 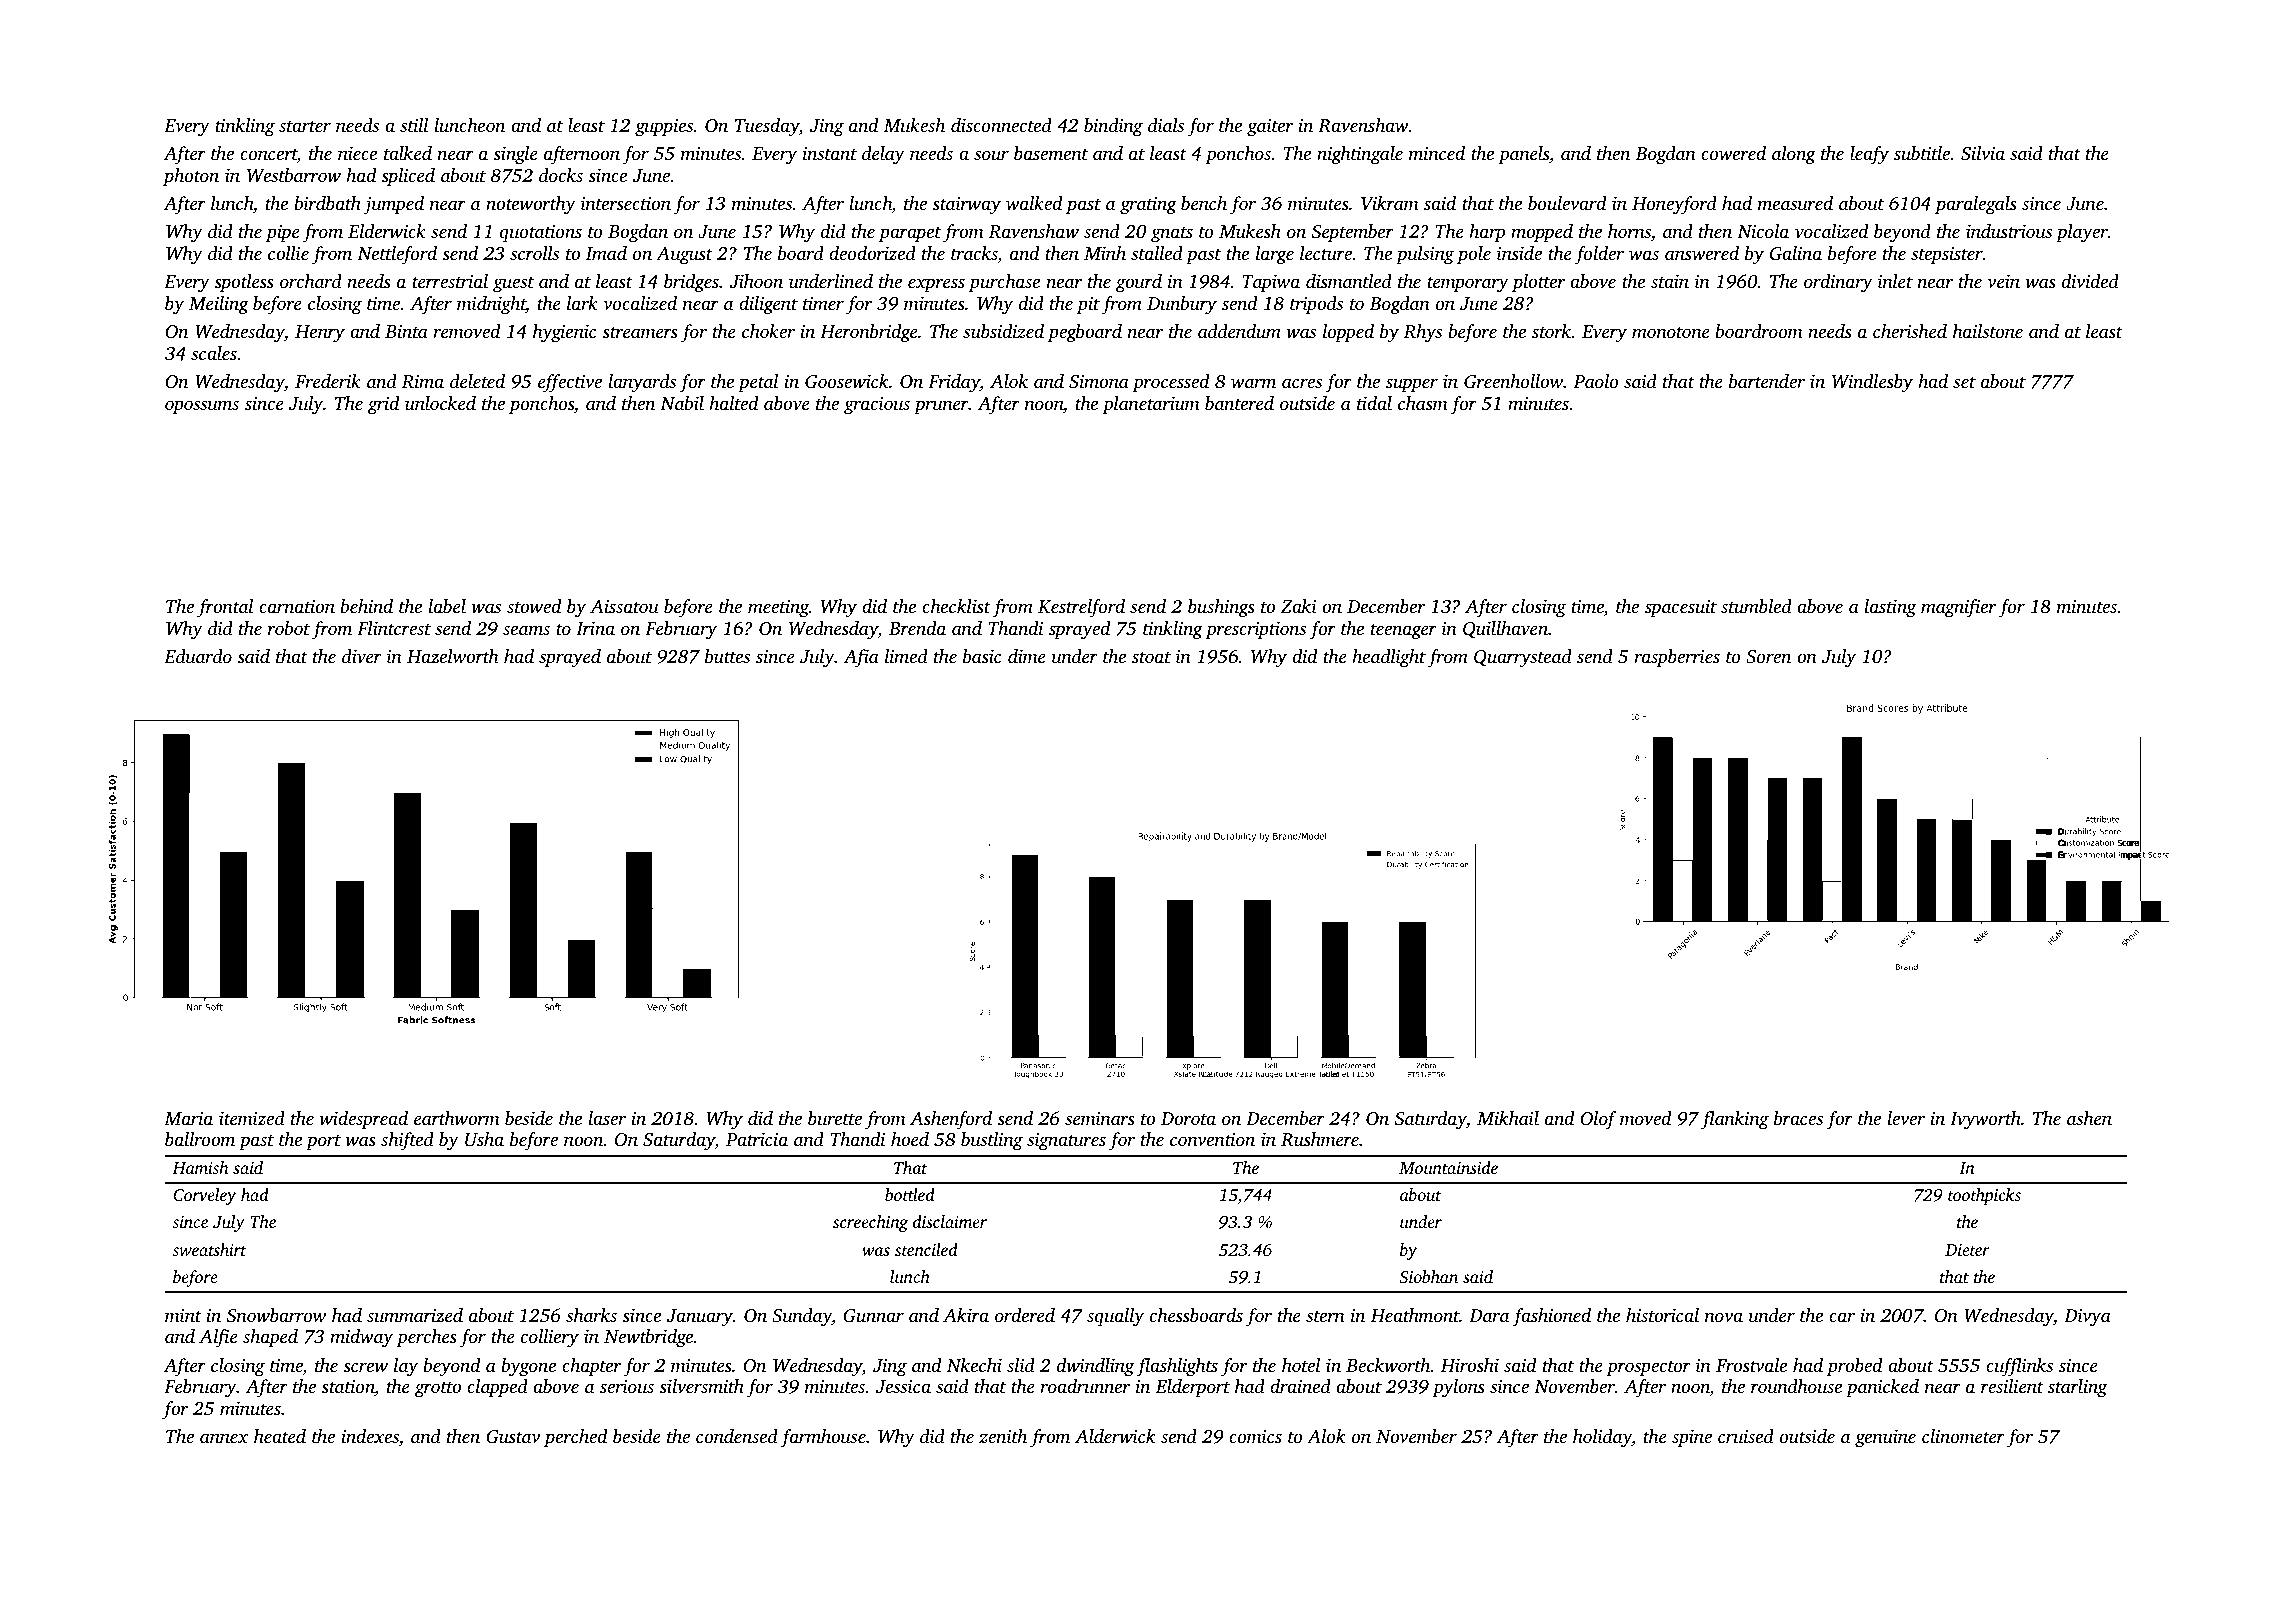 I want to click on Olof, so click(x=1598, y=1120).
